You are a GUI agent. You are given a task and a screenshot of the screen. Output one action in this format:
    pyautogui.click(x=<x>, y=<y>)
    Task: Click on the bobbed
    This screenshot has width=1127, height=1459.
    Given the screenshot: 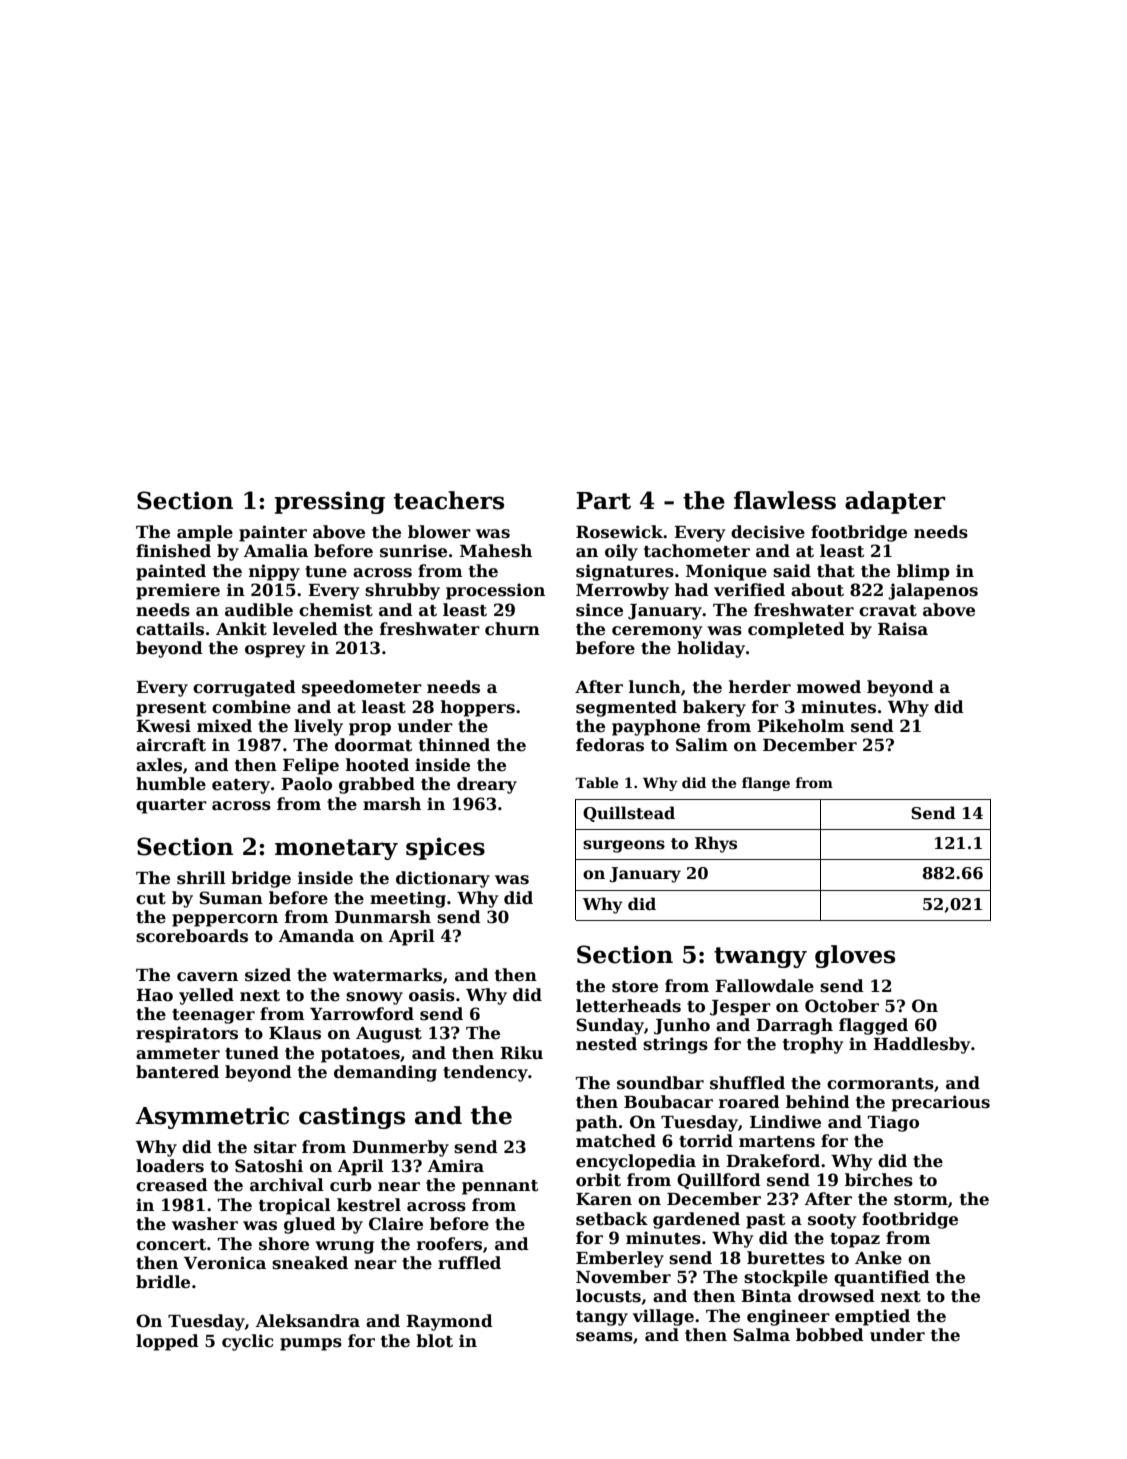 What is the action you would take?
    pyautogui.click(x=830, y=1335)
